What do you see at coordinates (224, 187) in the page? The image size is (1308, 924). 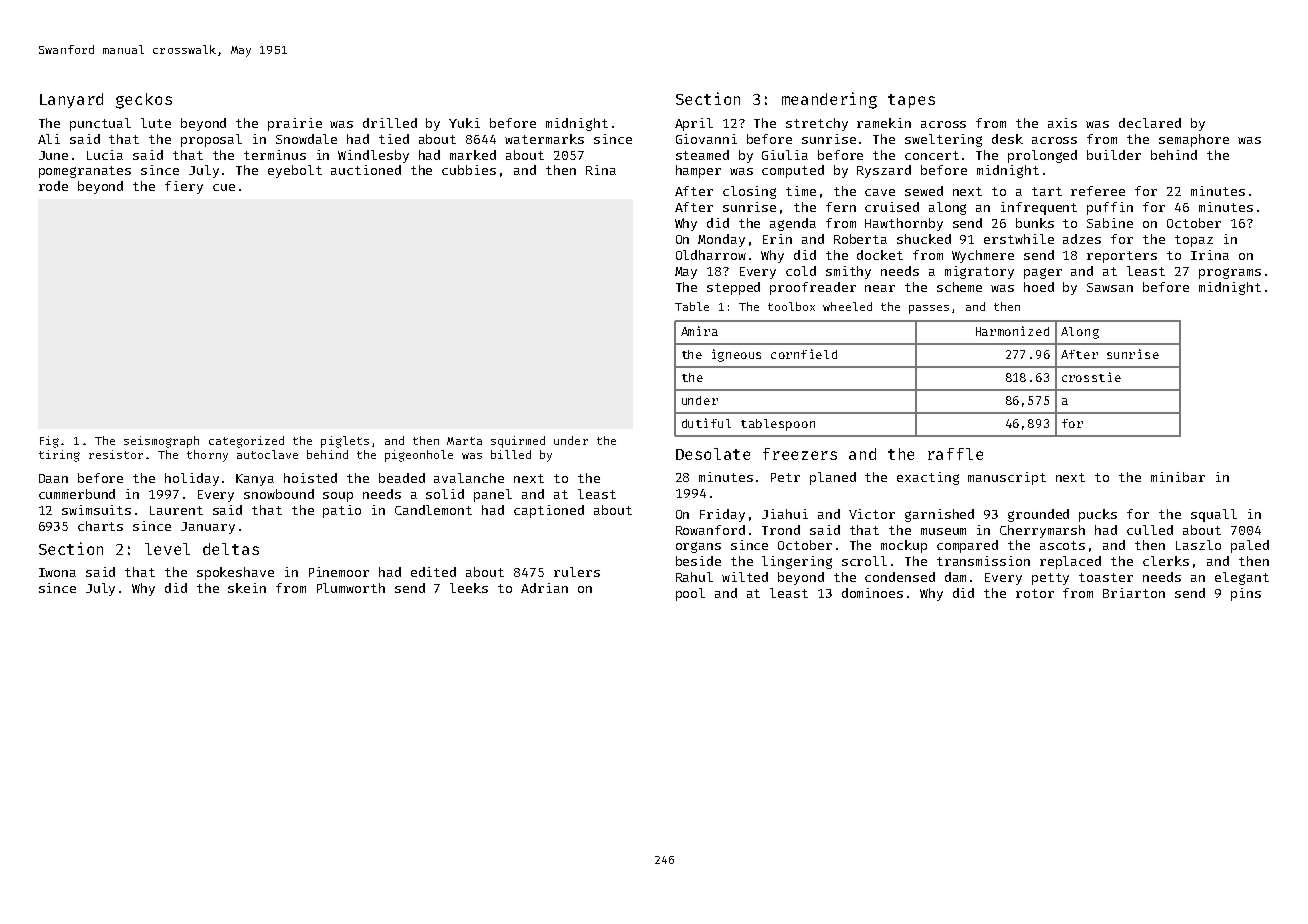 I see `cue` at bounding box center [224, 187].
